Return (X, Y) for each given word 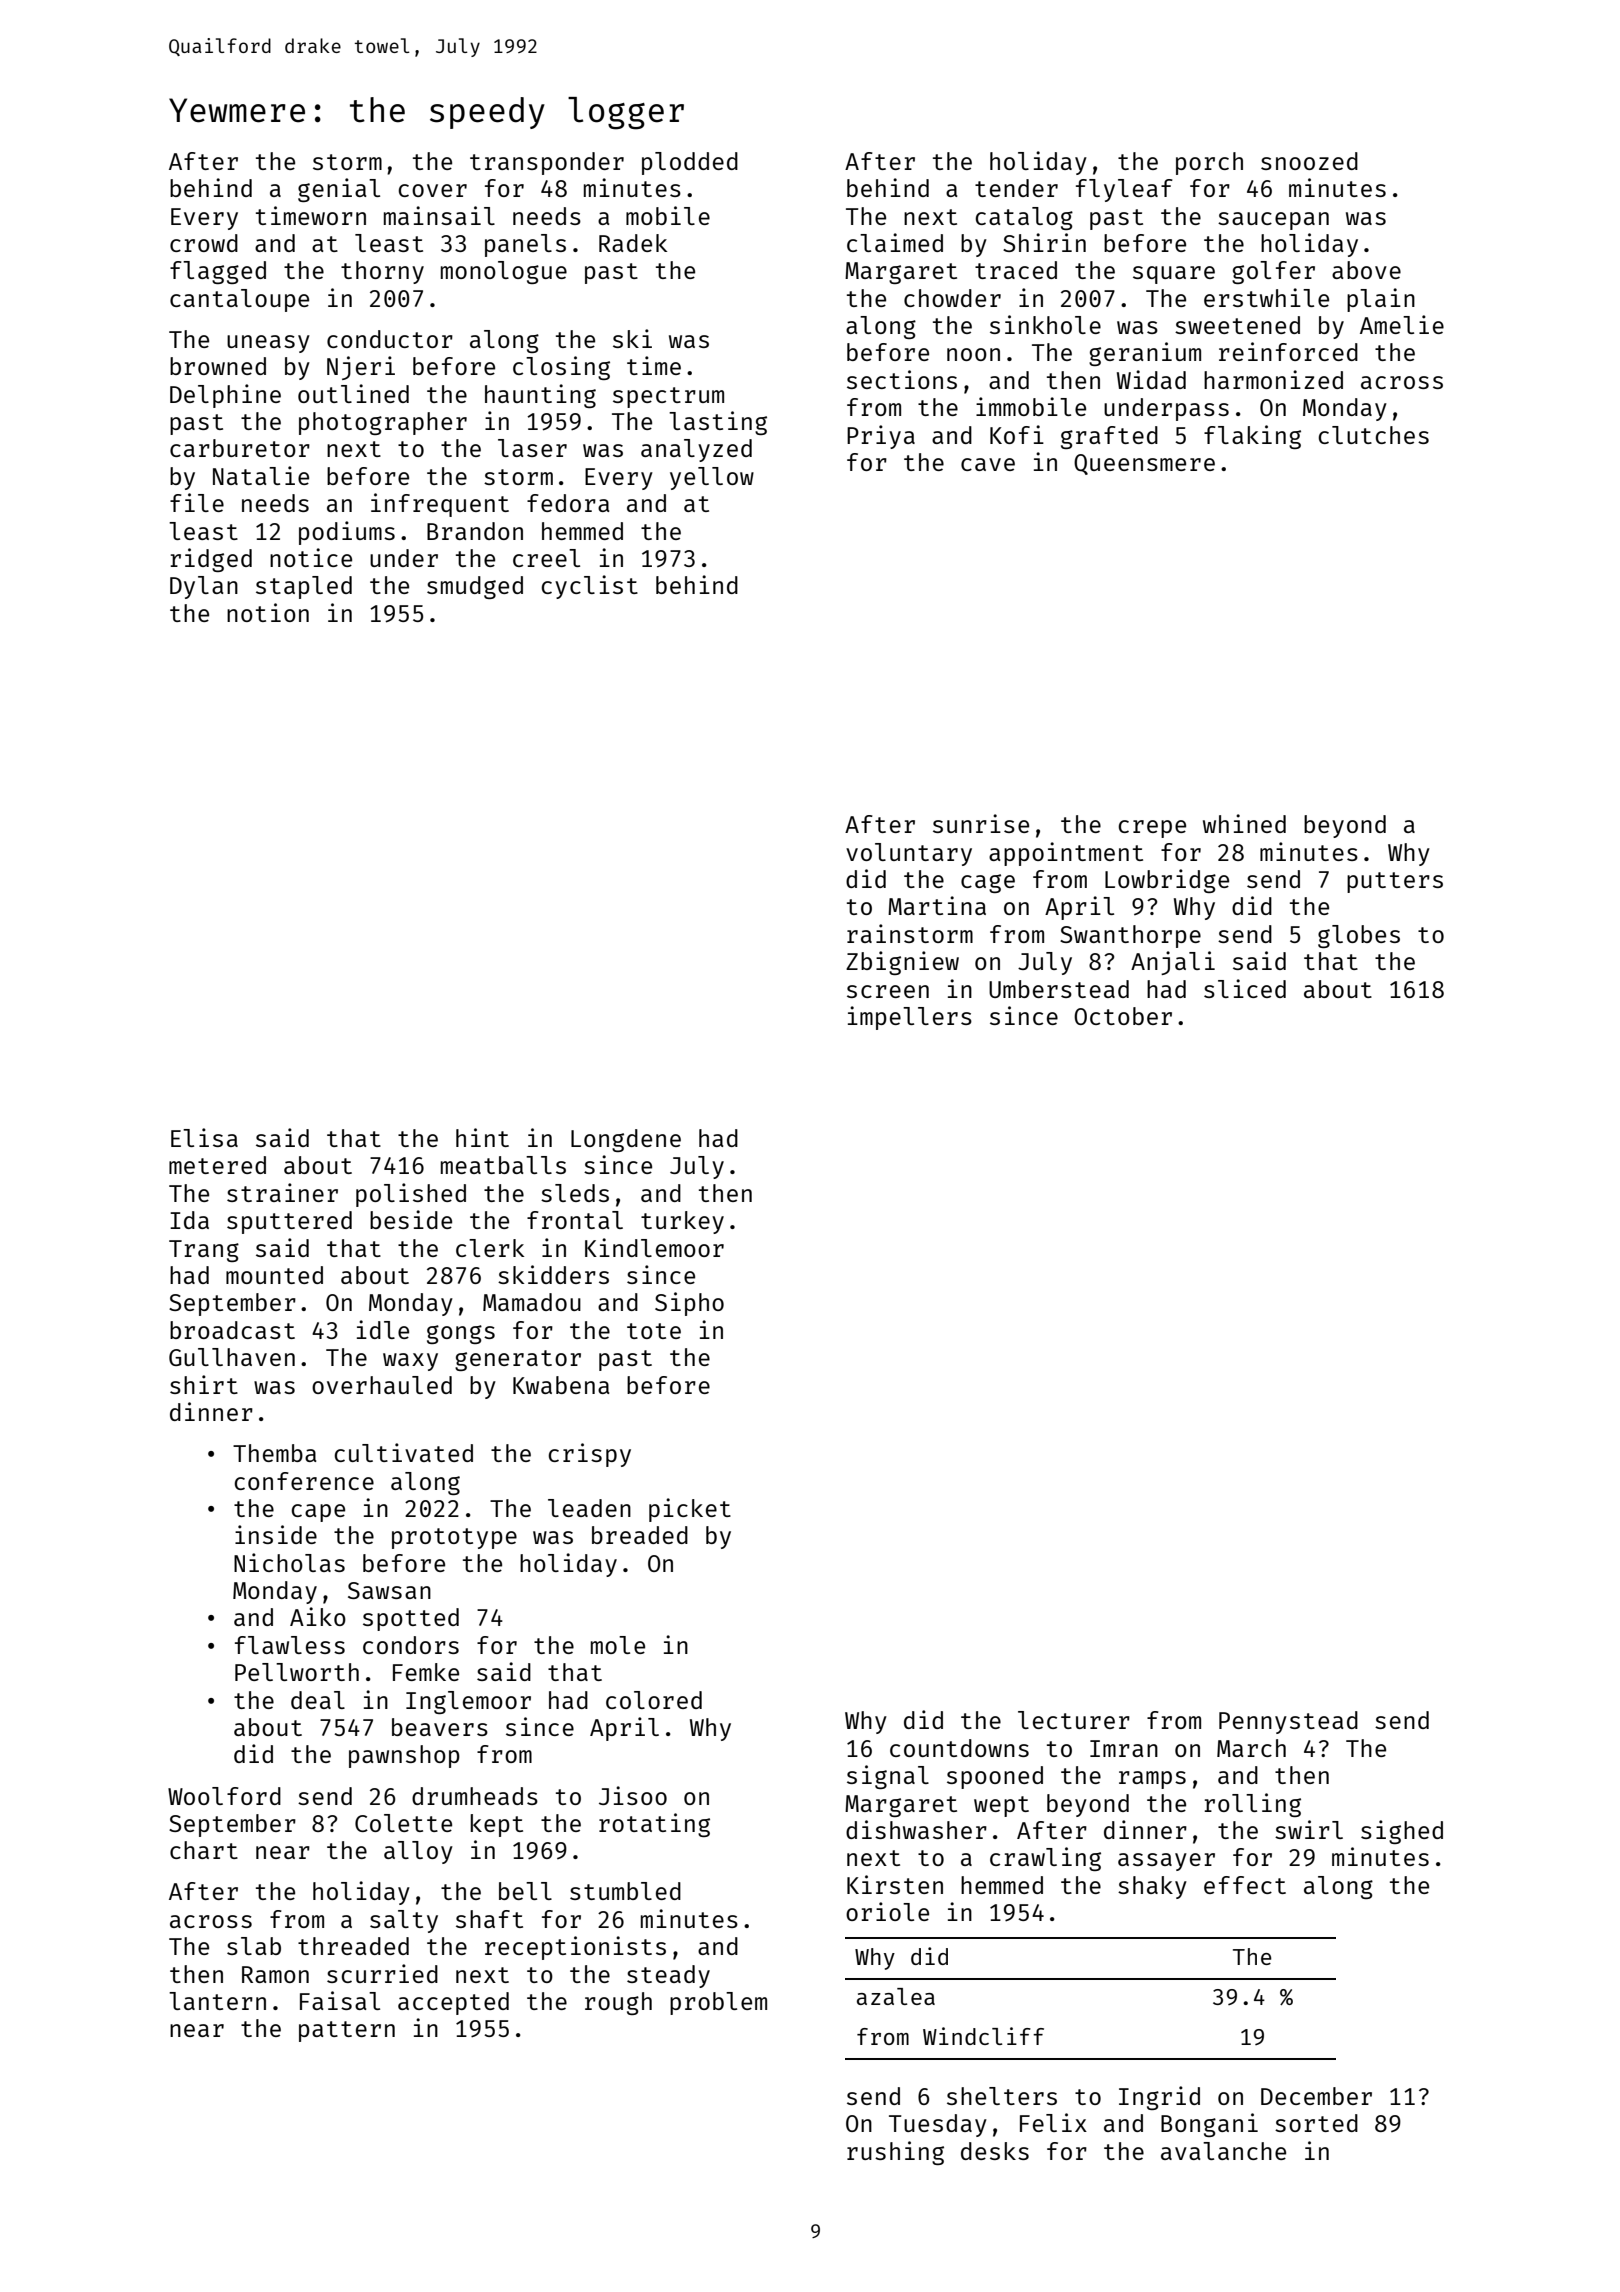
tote (654, 1331)
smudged (475, 587)
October (1123, 1016)
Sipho (689, 1304)
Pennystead (1288, 1722)
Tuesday (938, 2125)
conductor (390, 339)
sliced (1245, 988)
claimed (895, 242)
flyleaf (1124, 190)
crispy (590, 1455)
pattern (347, 2031)
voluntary (909, 854)
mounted (274, 1275)
